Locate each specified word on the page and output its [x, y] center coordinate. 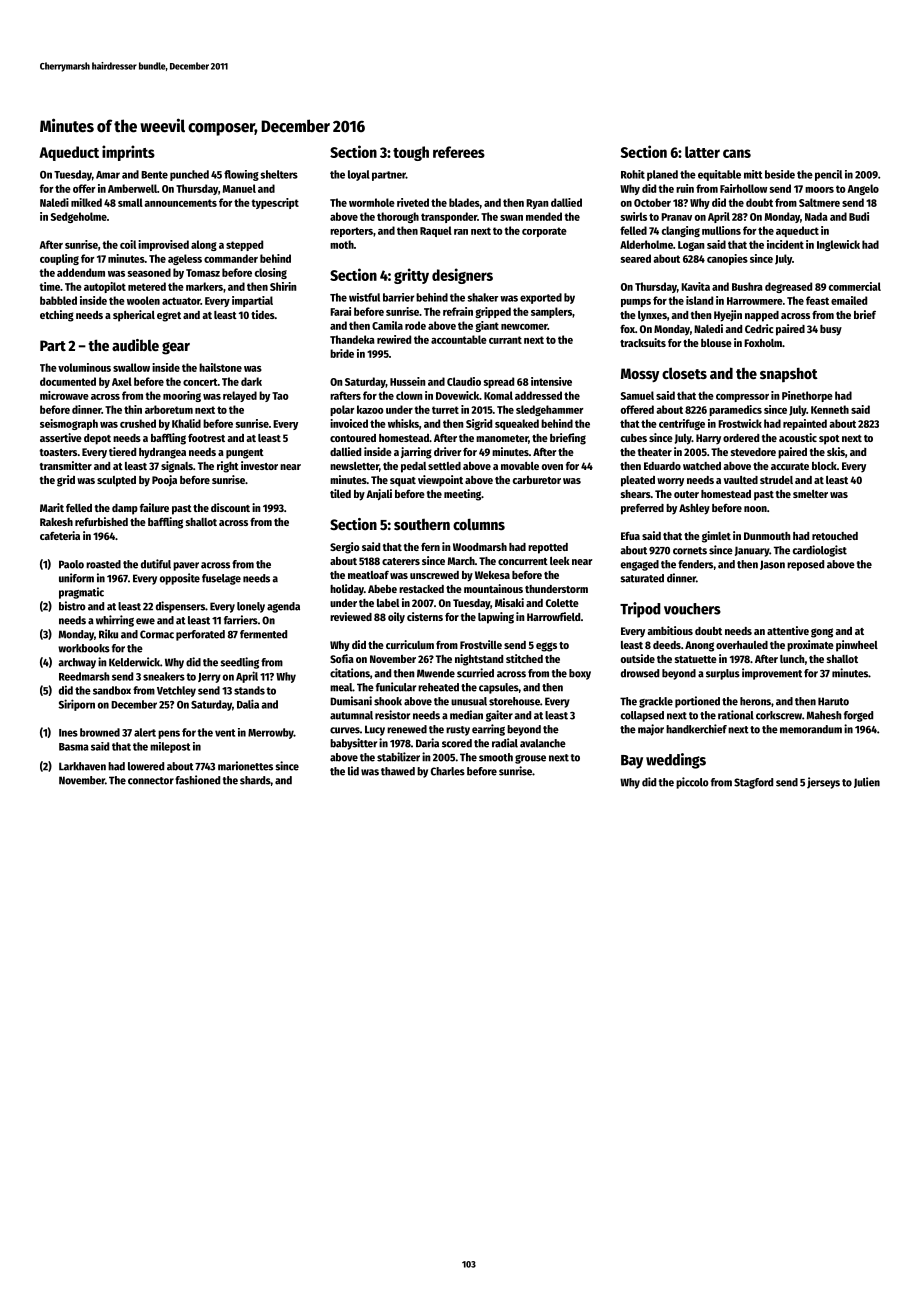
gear [176, 348]
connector [151, 781]
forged [858, 716]
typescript [275, 203]
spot [829, 440]
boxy [580, 674]
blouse [716, 343]
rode [415, 325]
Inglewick [838, 245]
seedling [239, 663]
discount [230, 507]
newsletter [354, 466]
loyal [359, 175]
